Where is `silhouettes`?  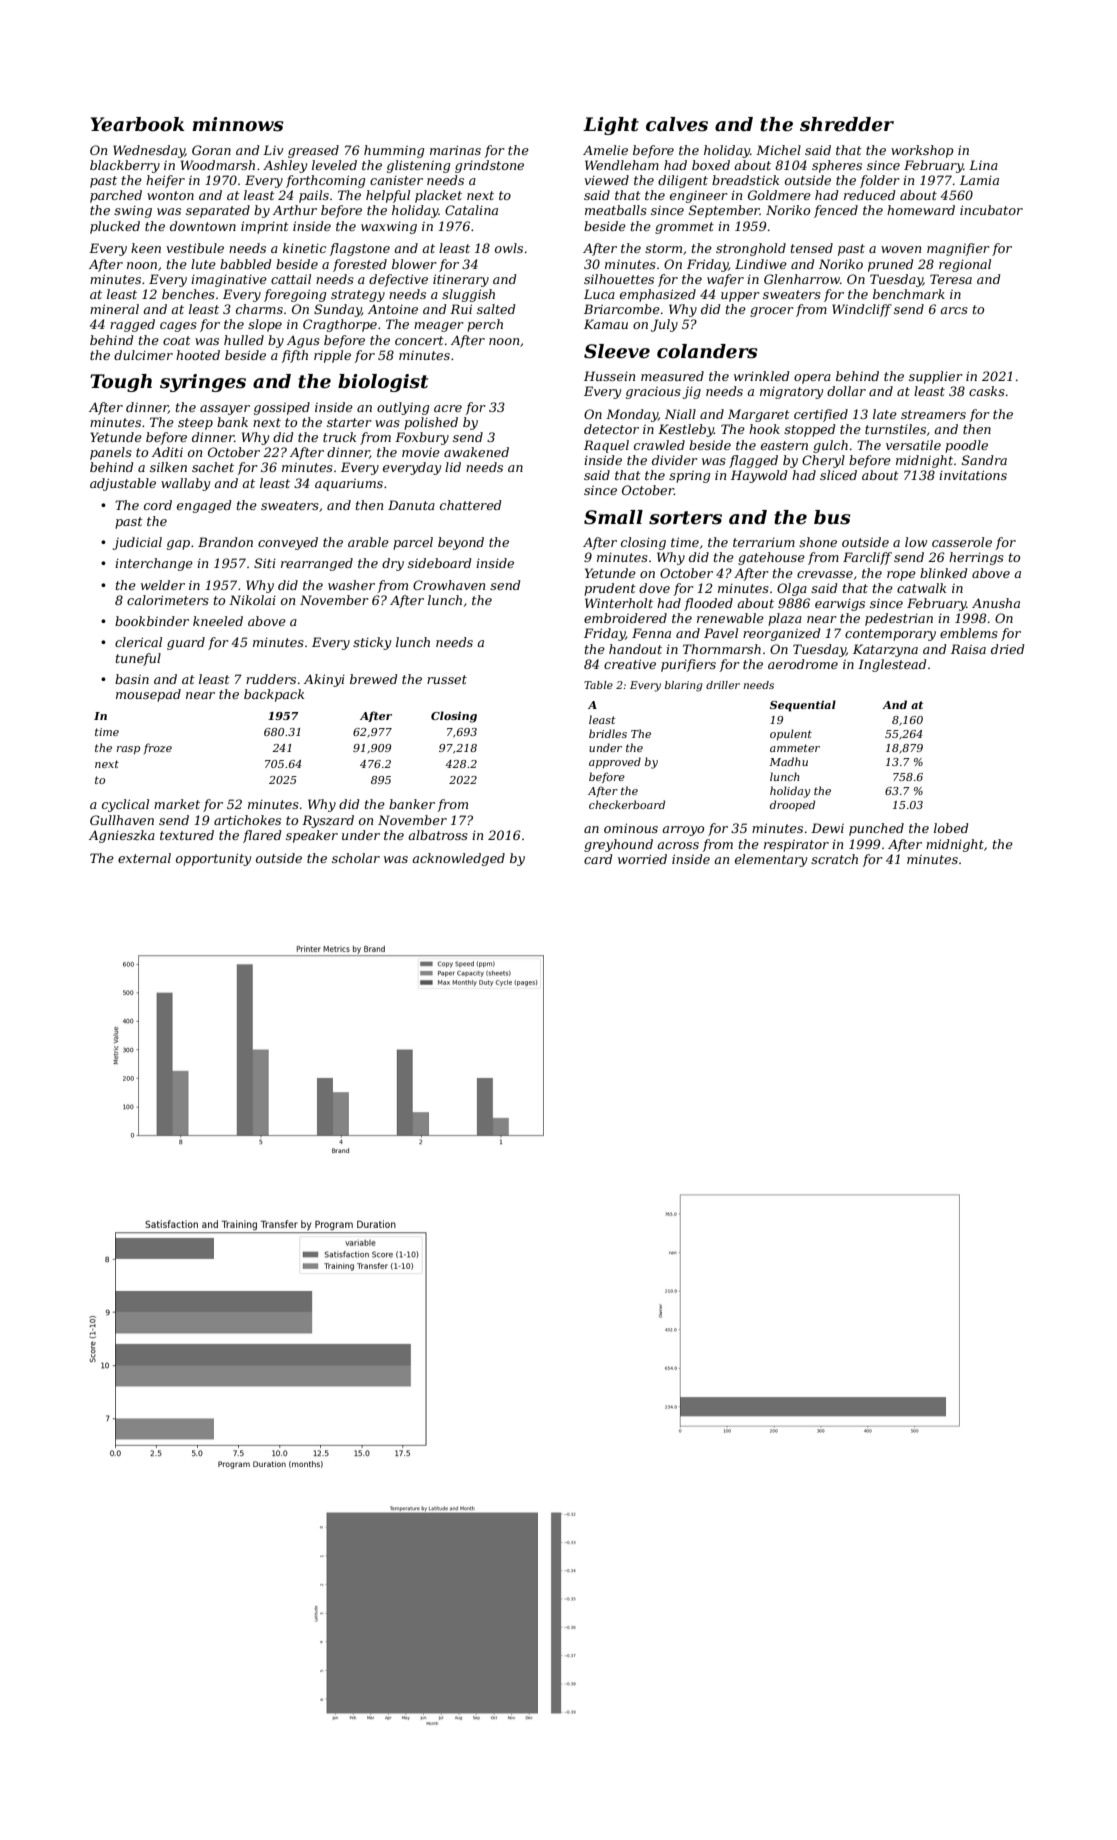
silhouettes is located at coordinates (619, 279).
